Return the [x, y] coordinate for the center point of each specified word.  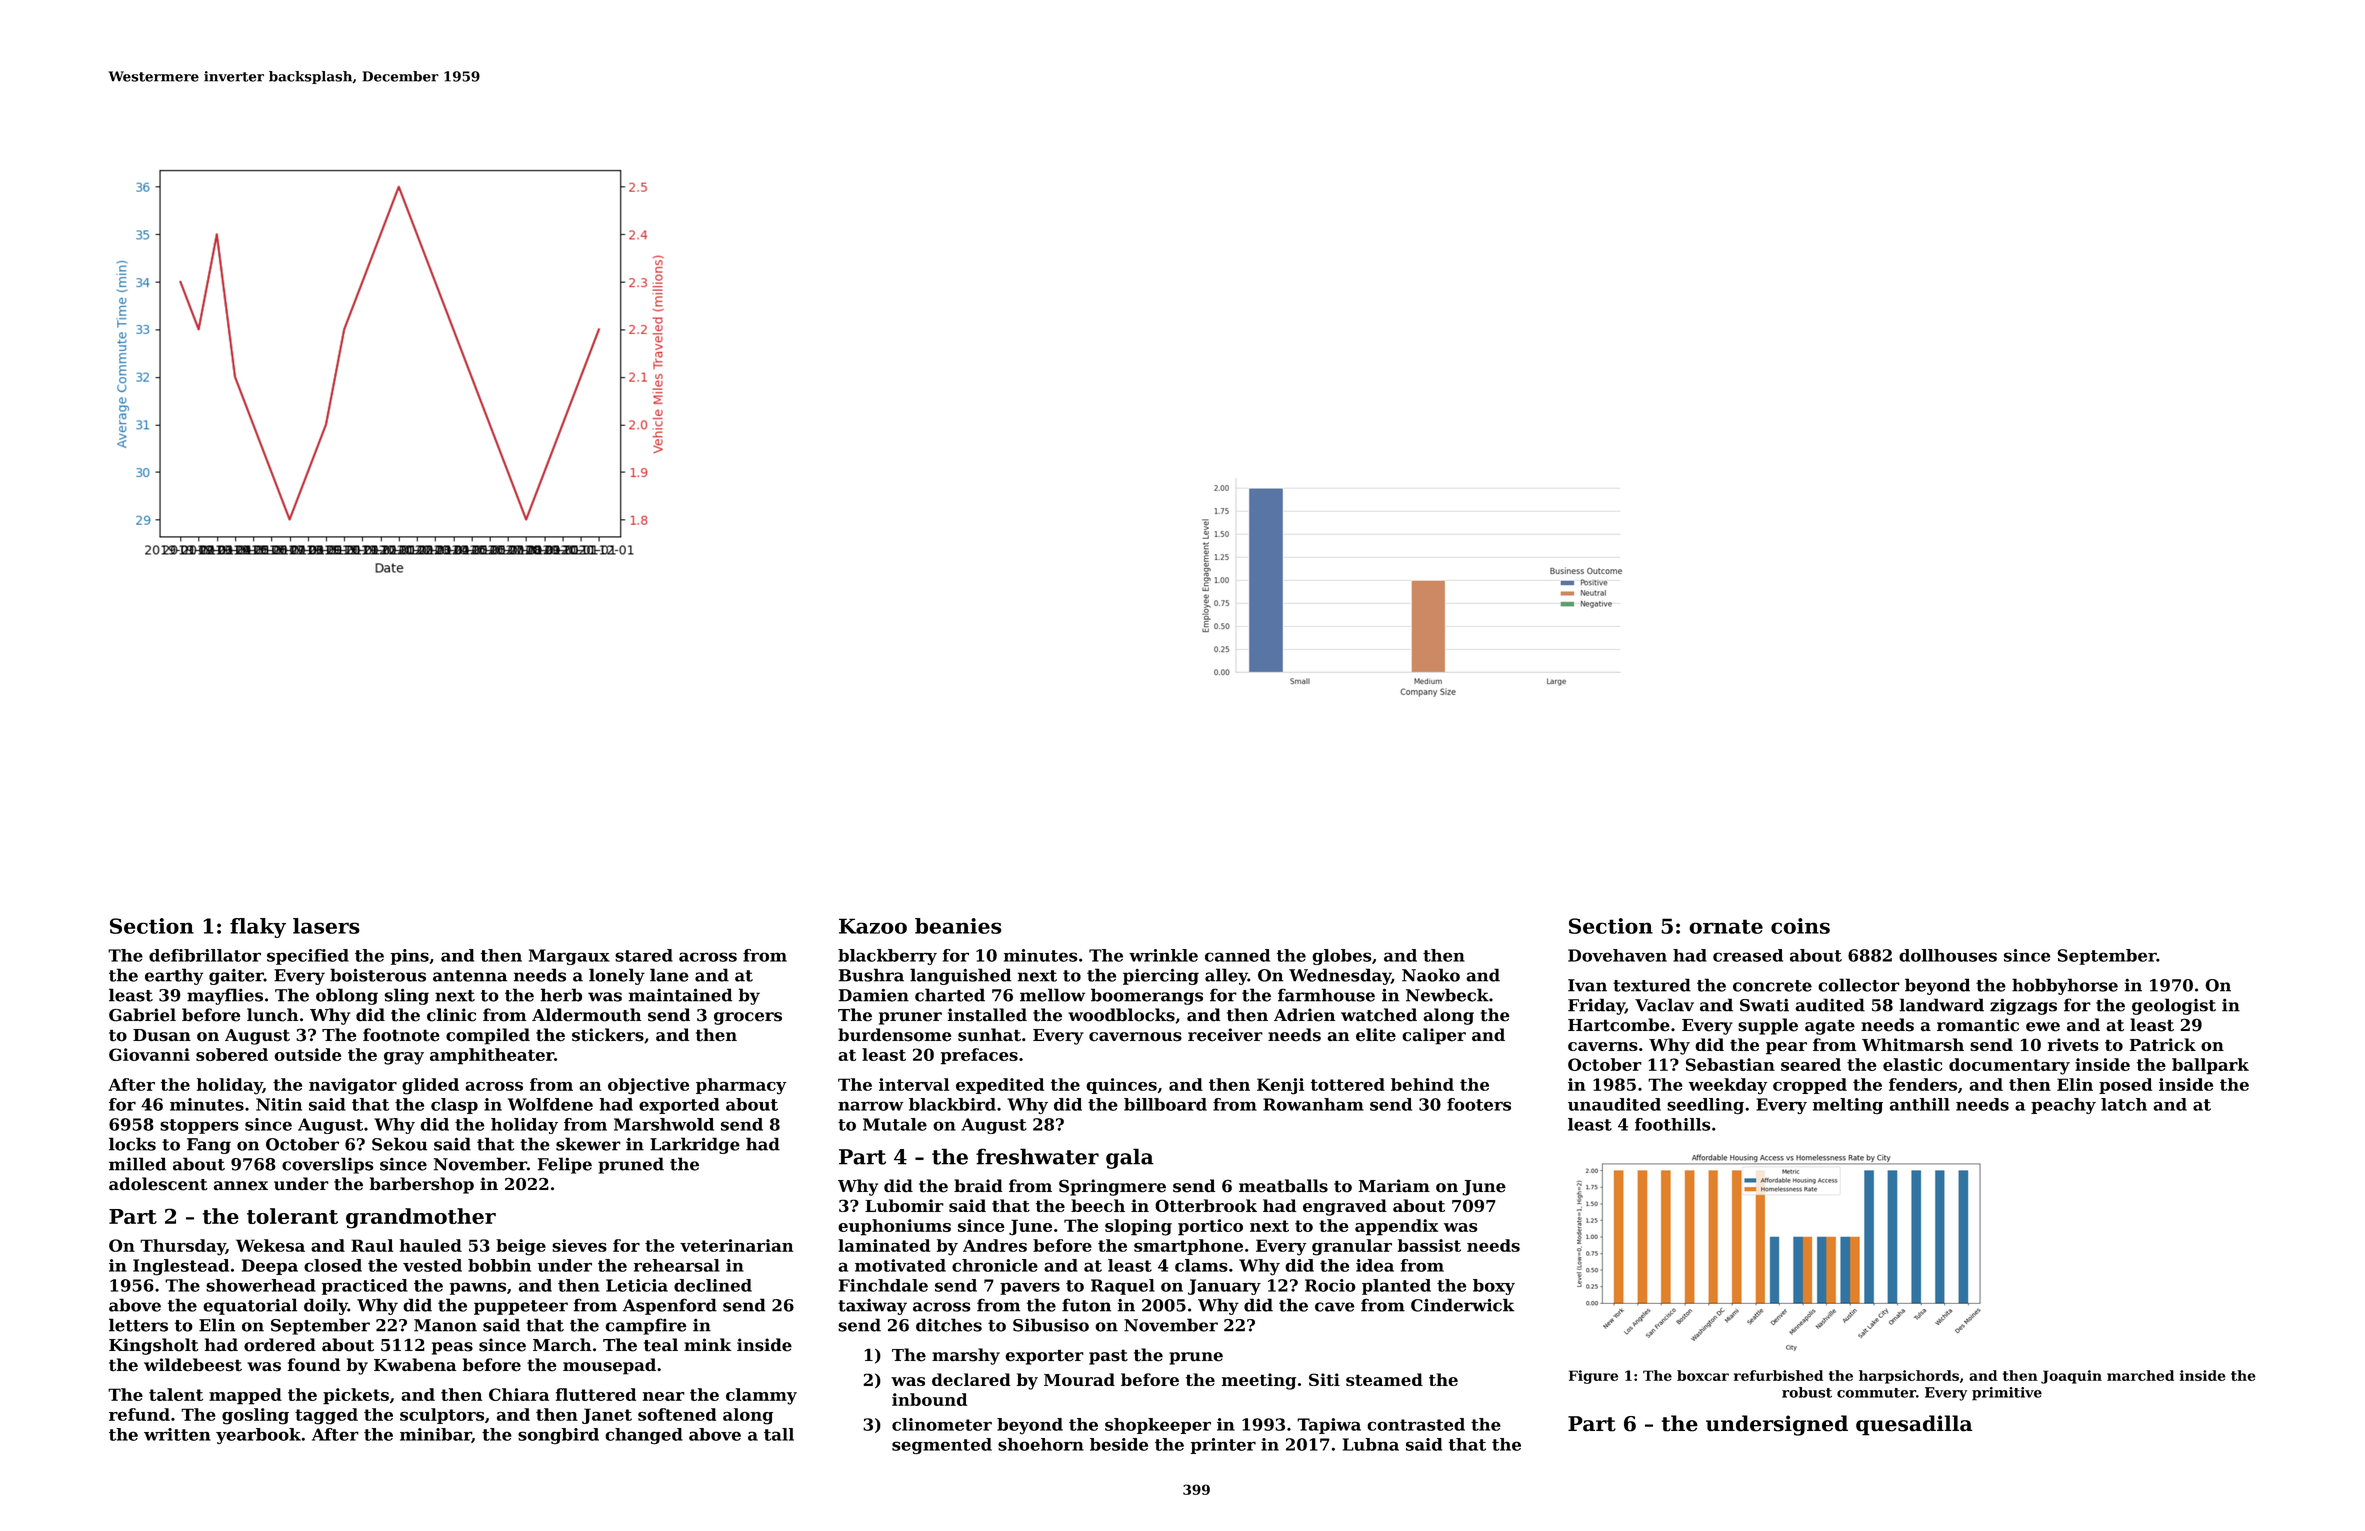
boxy [1494, 1287]
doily [326, 1306]
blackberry [887, 957]
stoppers [199, 1126]
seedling [1705, 1106]
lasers [326, 926]
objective [648, 1086]
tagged [326, 1416]
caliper [1434, 1036]
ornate [1726, 926]
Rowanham [1313, 1104]
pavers [1030, 1288]
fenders [1923, 1084]
